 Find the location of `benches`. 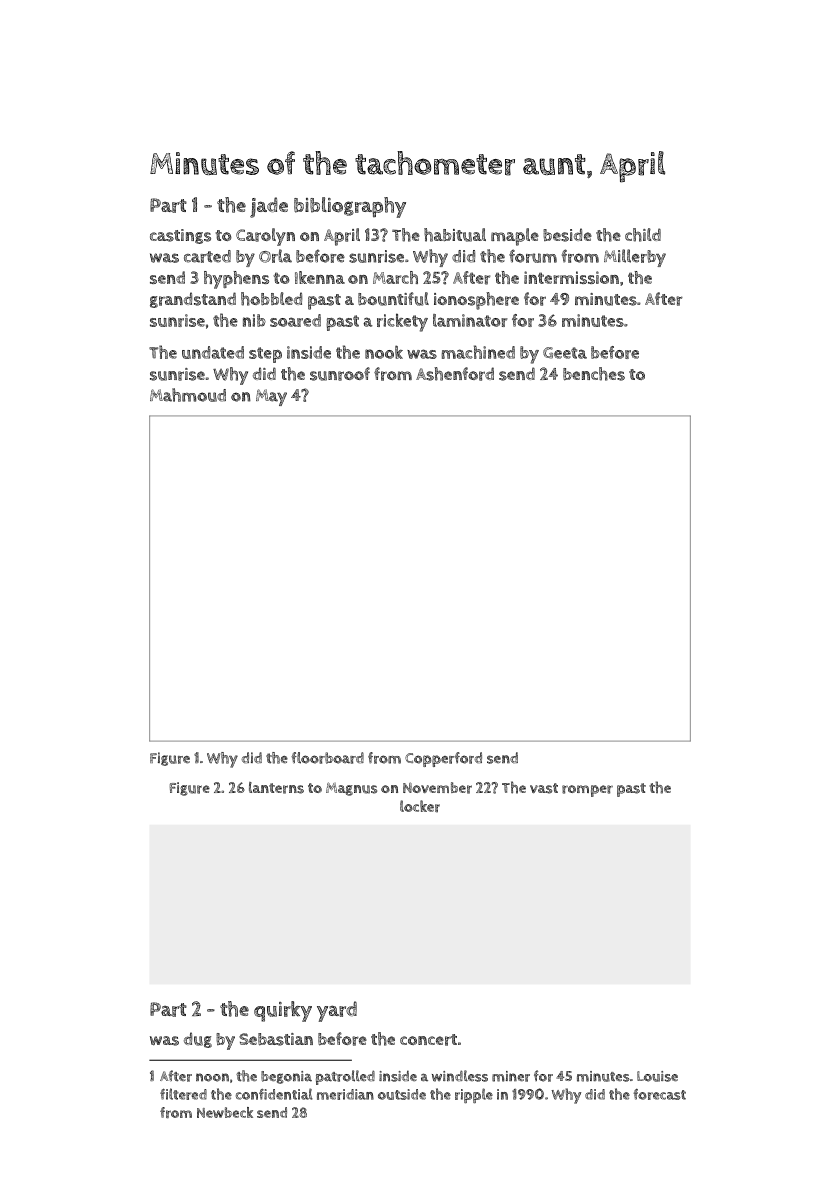

benches is located at coordinates (594, 374).
